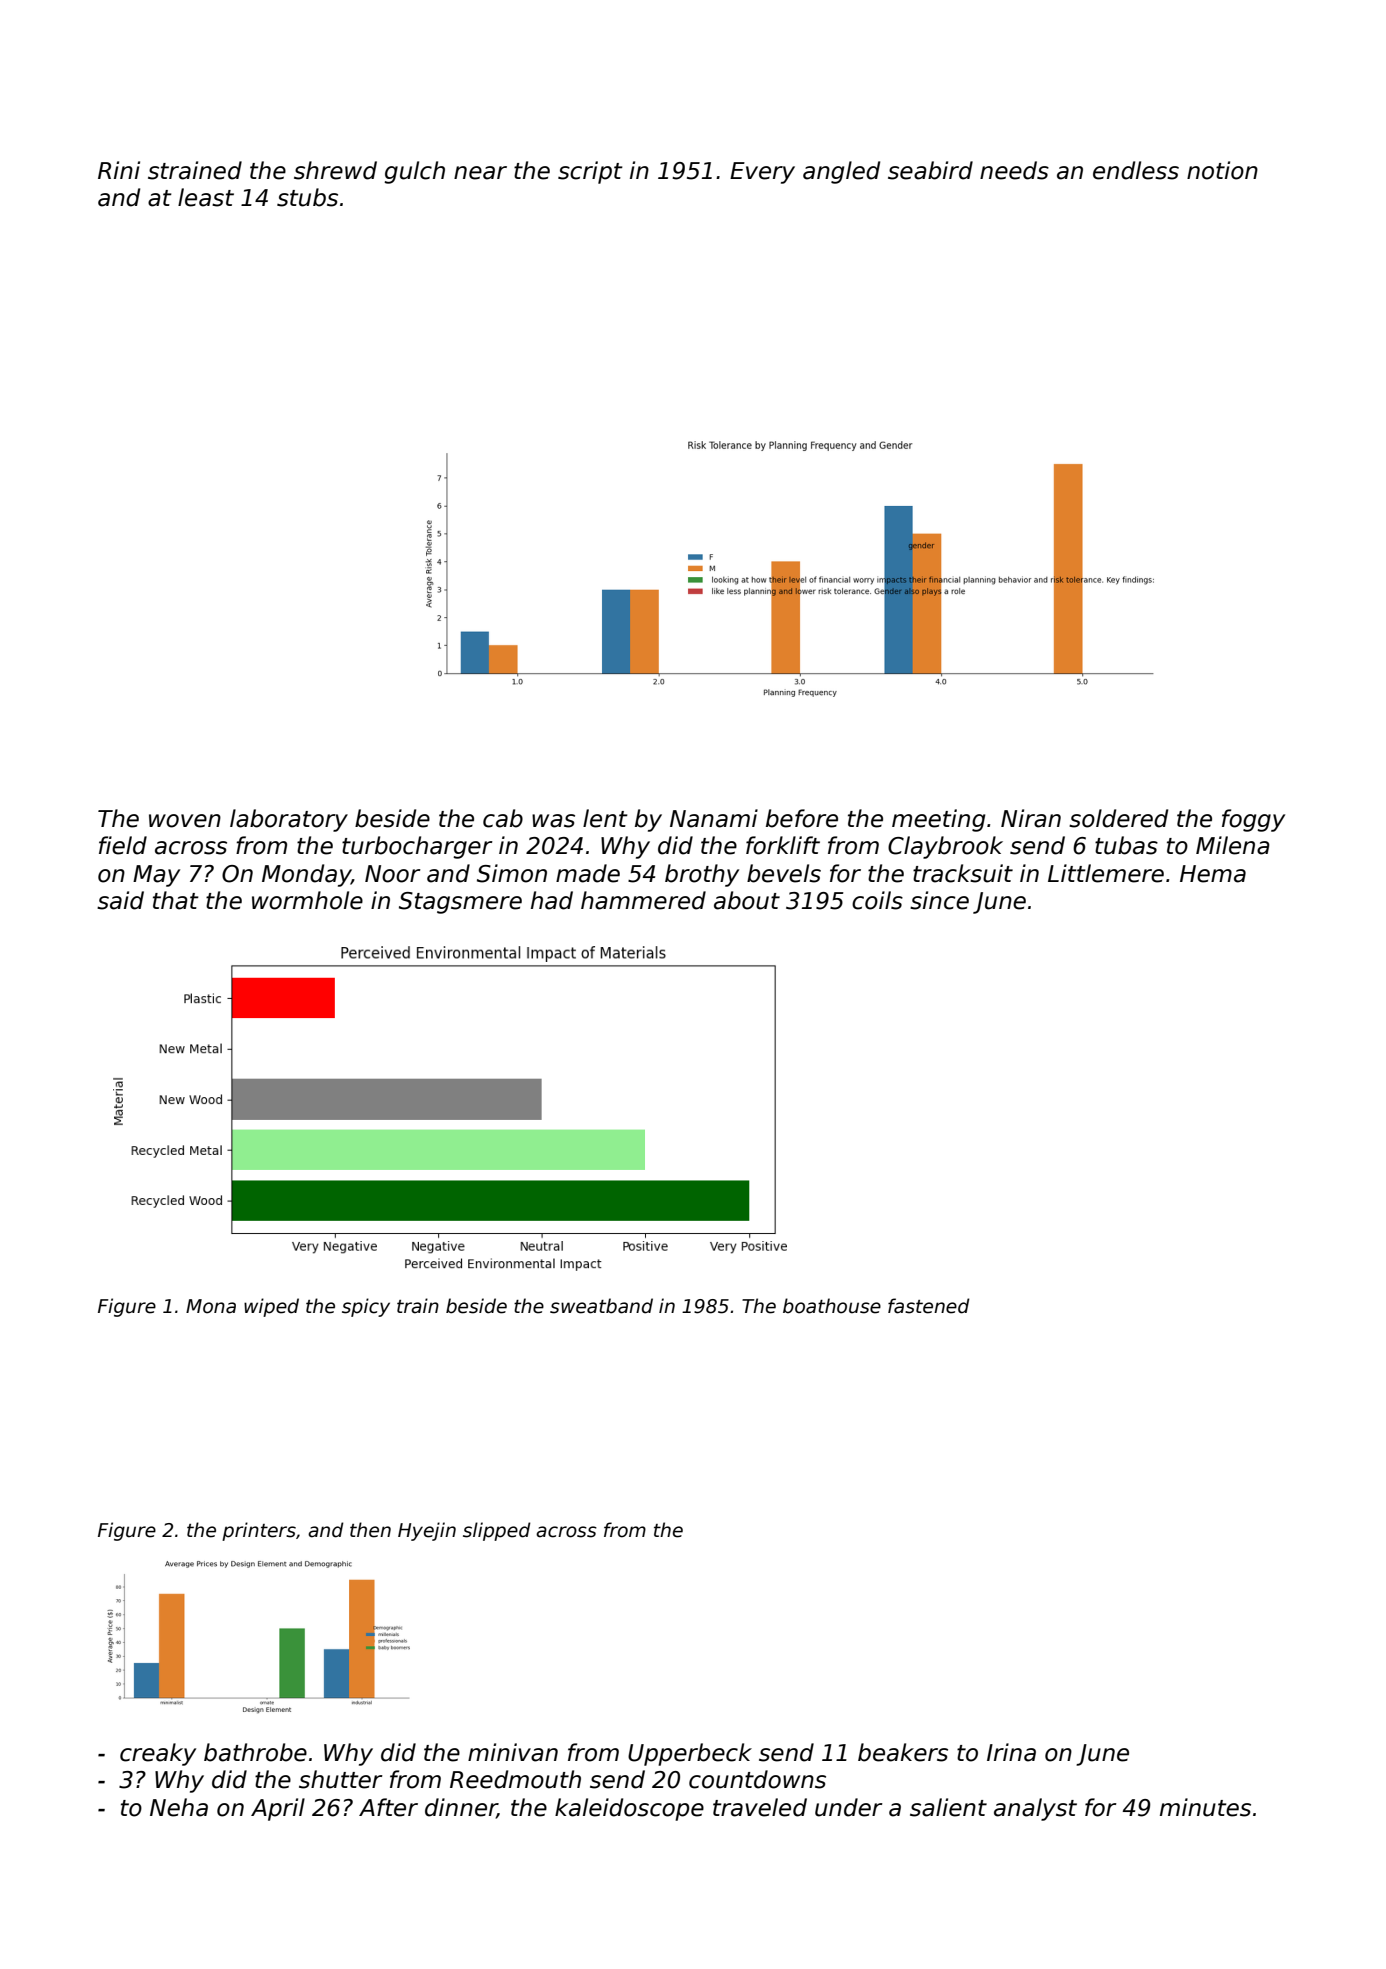  Describe the element at coordinates (832, 1306) in the screenshot. I see `boathouse` at that location.
